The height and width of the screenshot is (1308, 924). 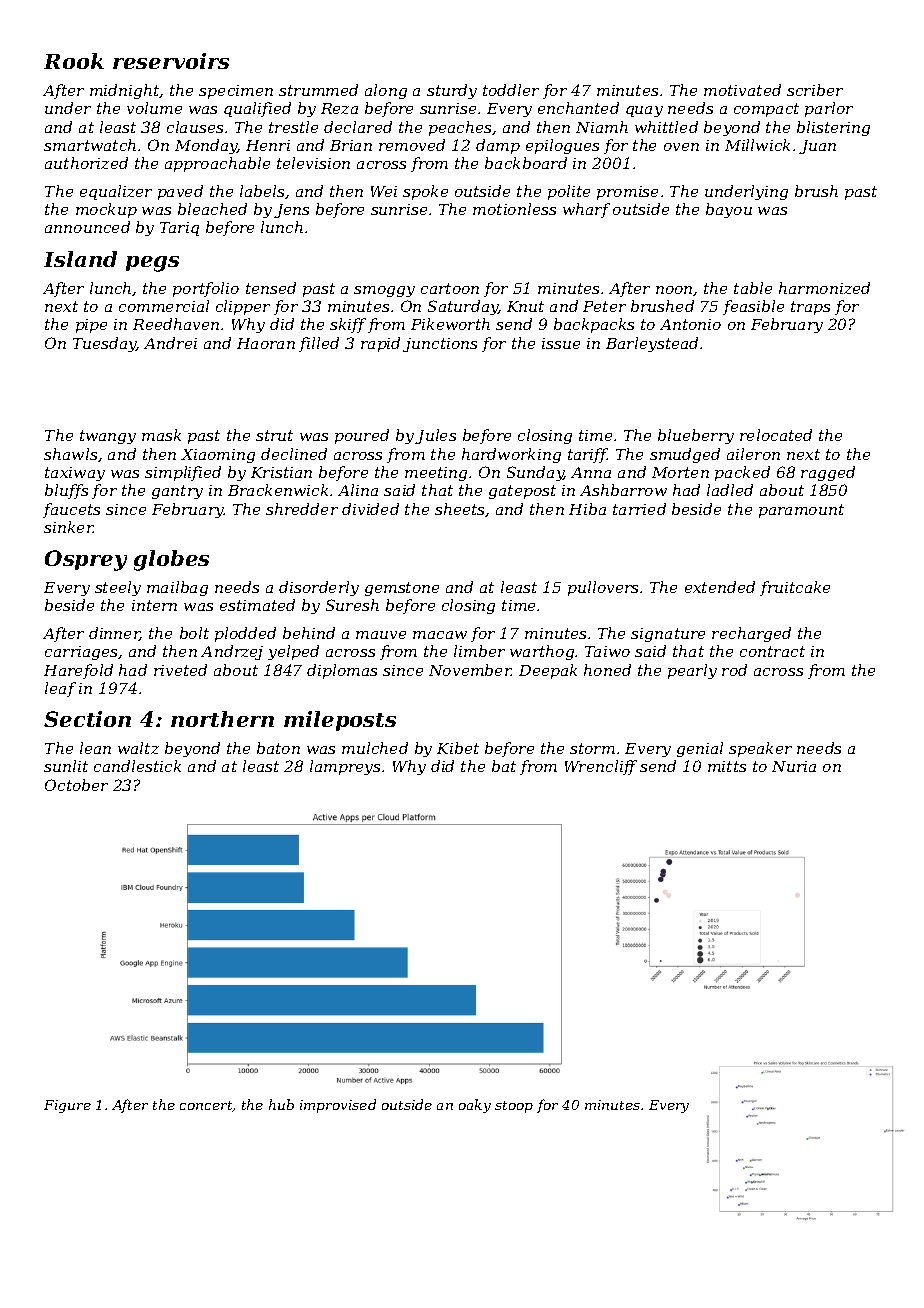 What do you see at coordinates (75, 474) in the screenshot?
I see `taxiway` at bounding box center [75, 474].
